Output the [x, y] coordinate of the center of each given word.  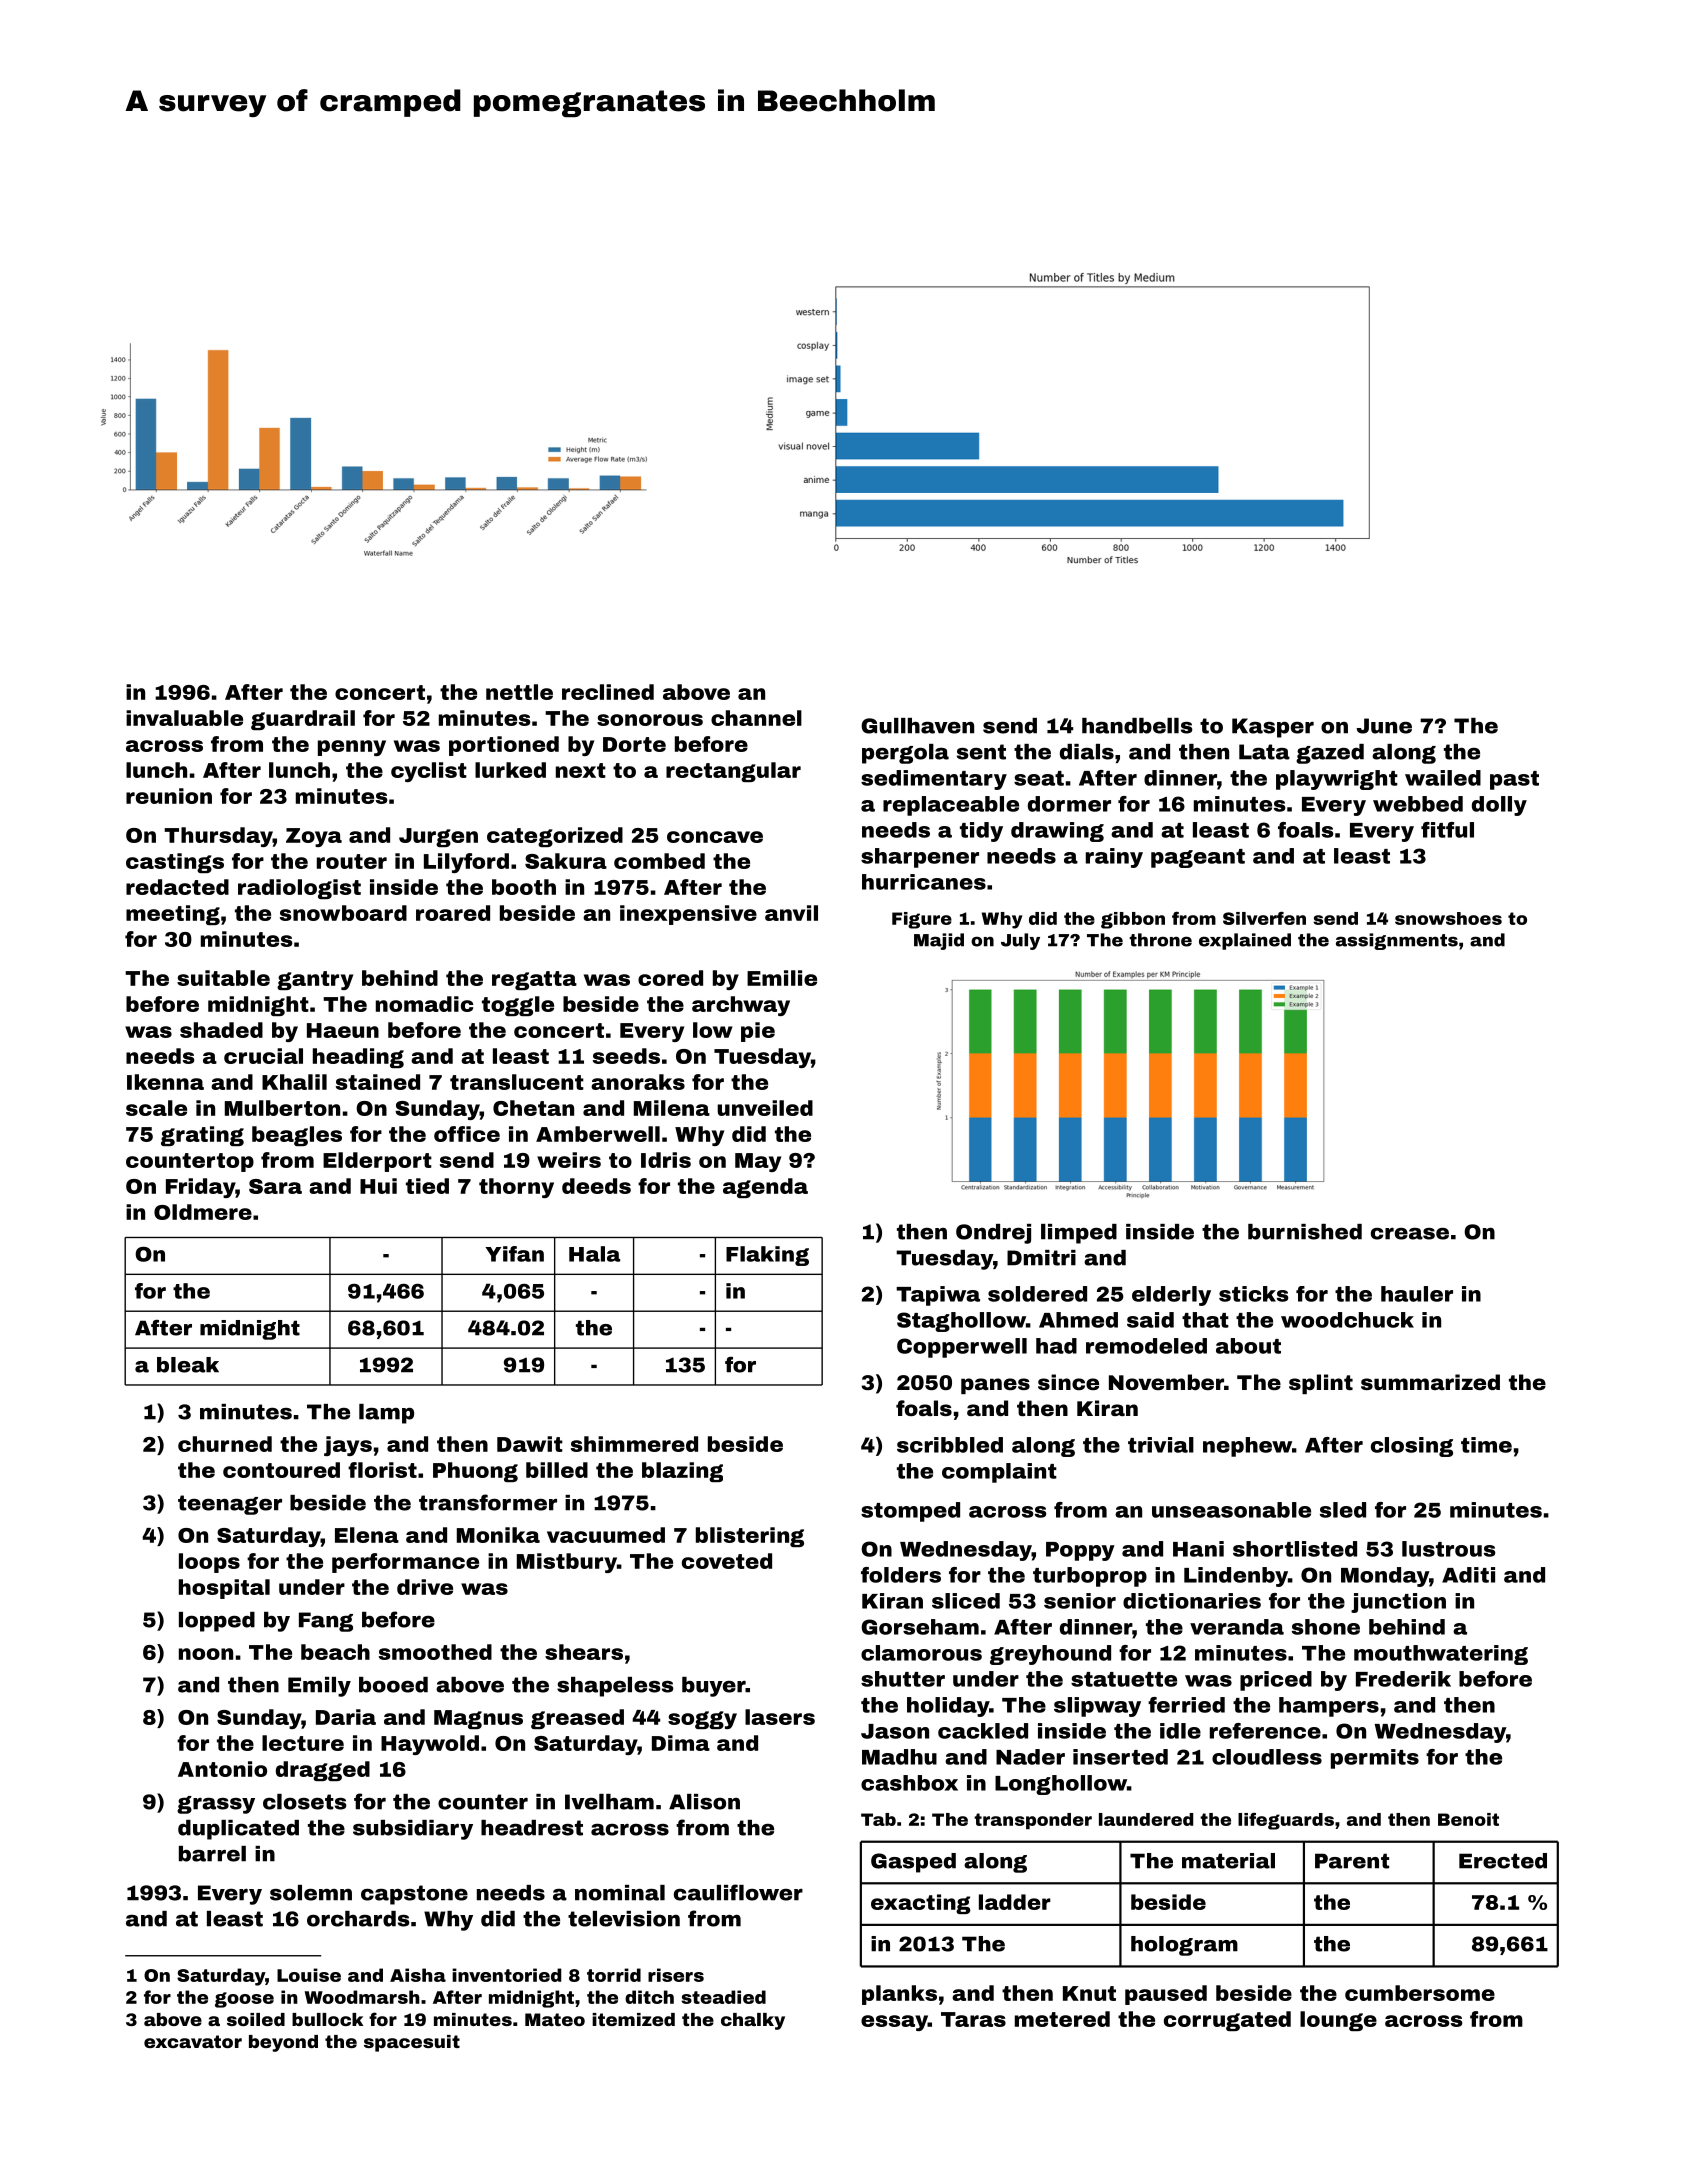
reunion [169, 796]
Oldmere [203, 1212]
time [1486, 1445]
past [1514, 780]
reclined [608, 692]
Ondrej [993, 1234]
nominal [620, 1893]
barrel [212, 1854]
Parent [1352, 1861]
